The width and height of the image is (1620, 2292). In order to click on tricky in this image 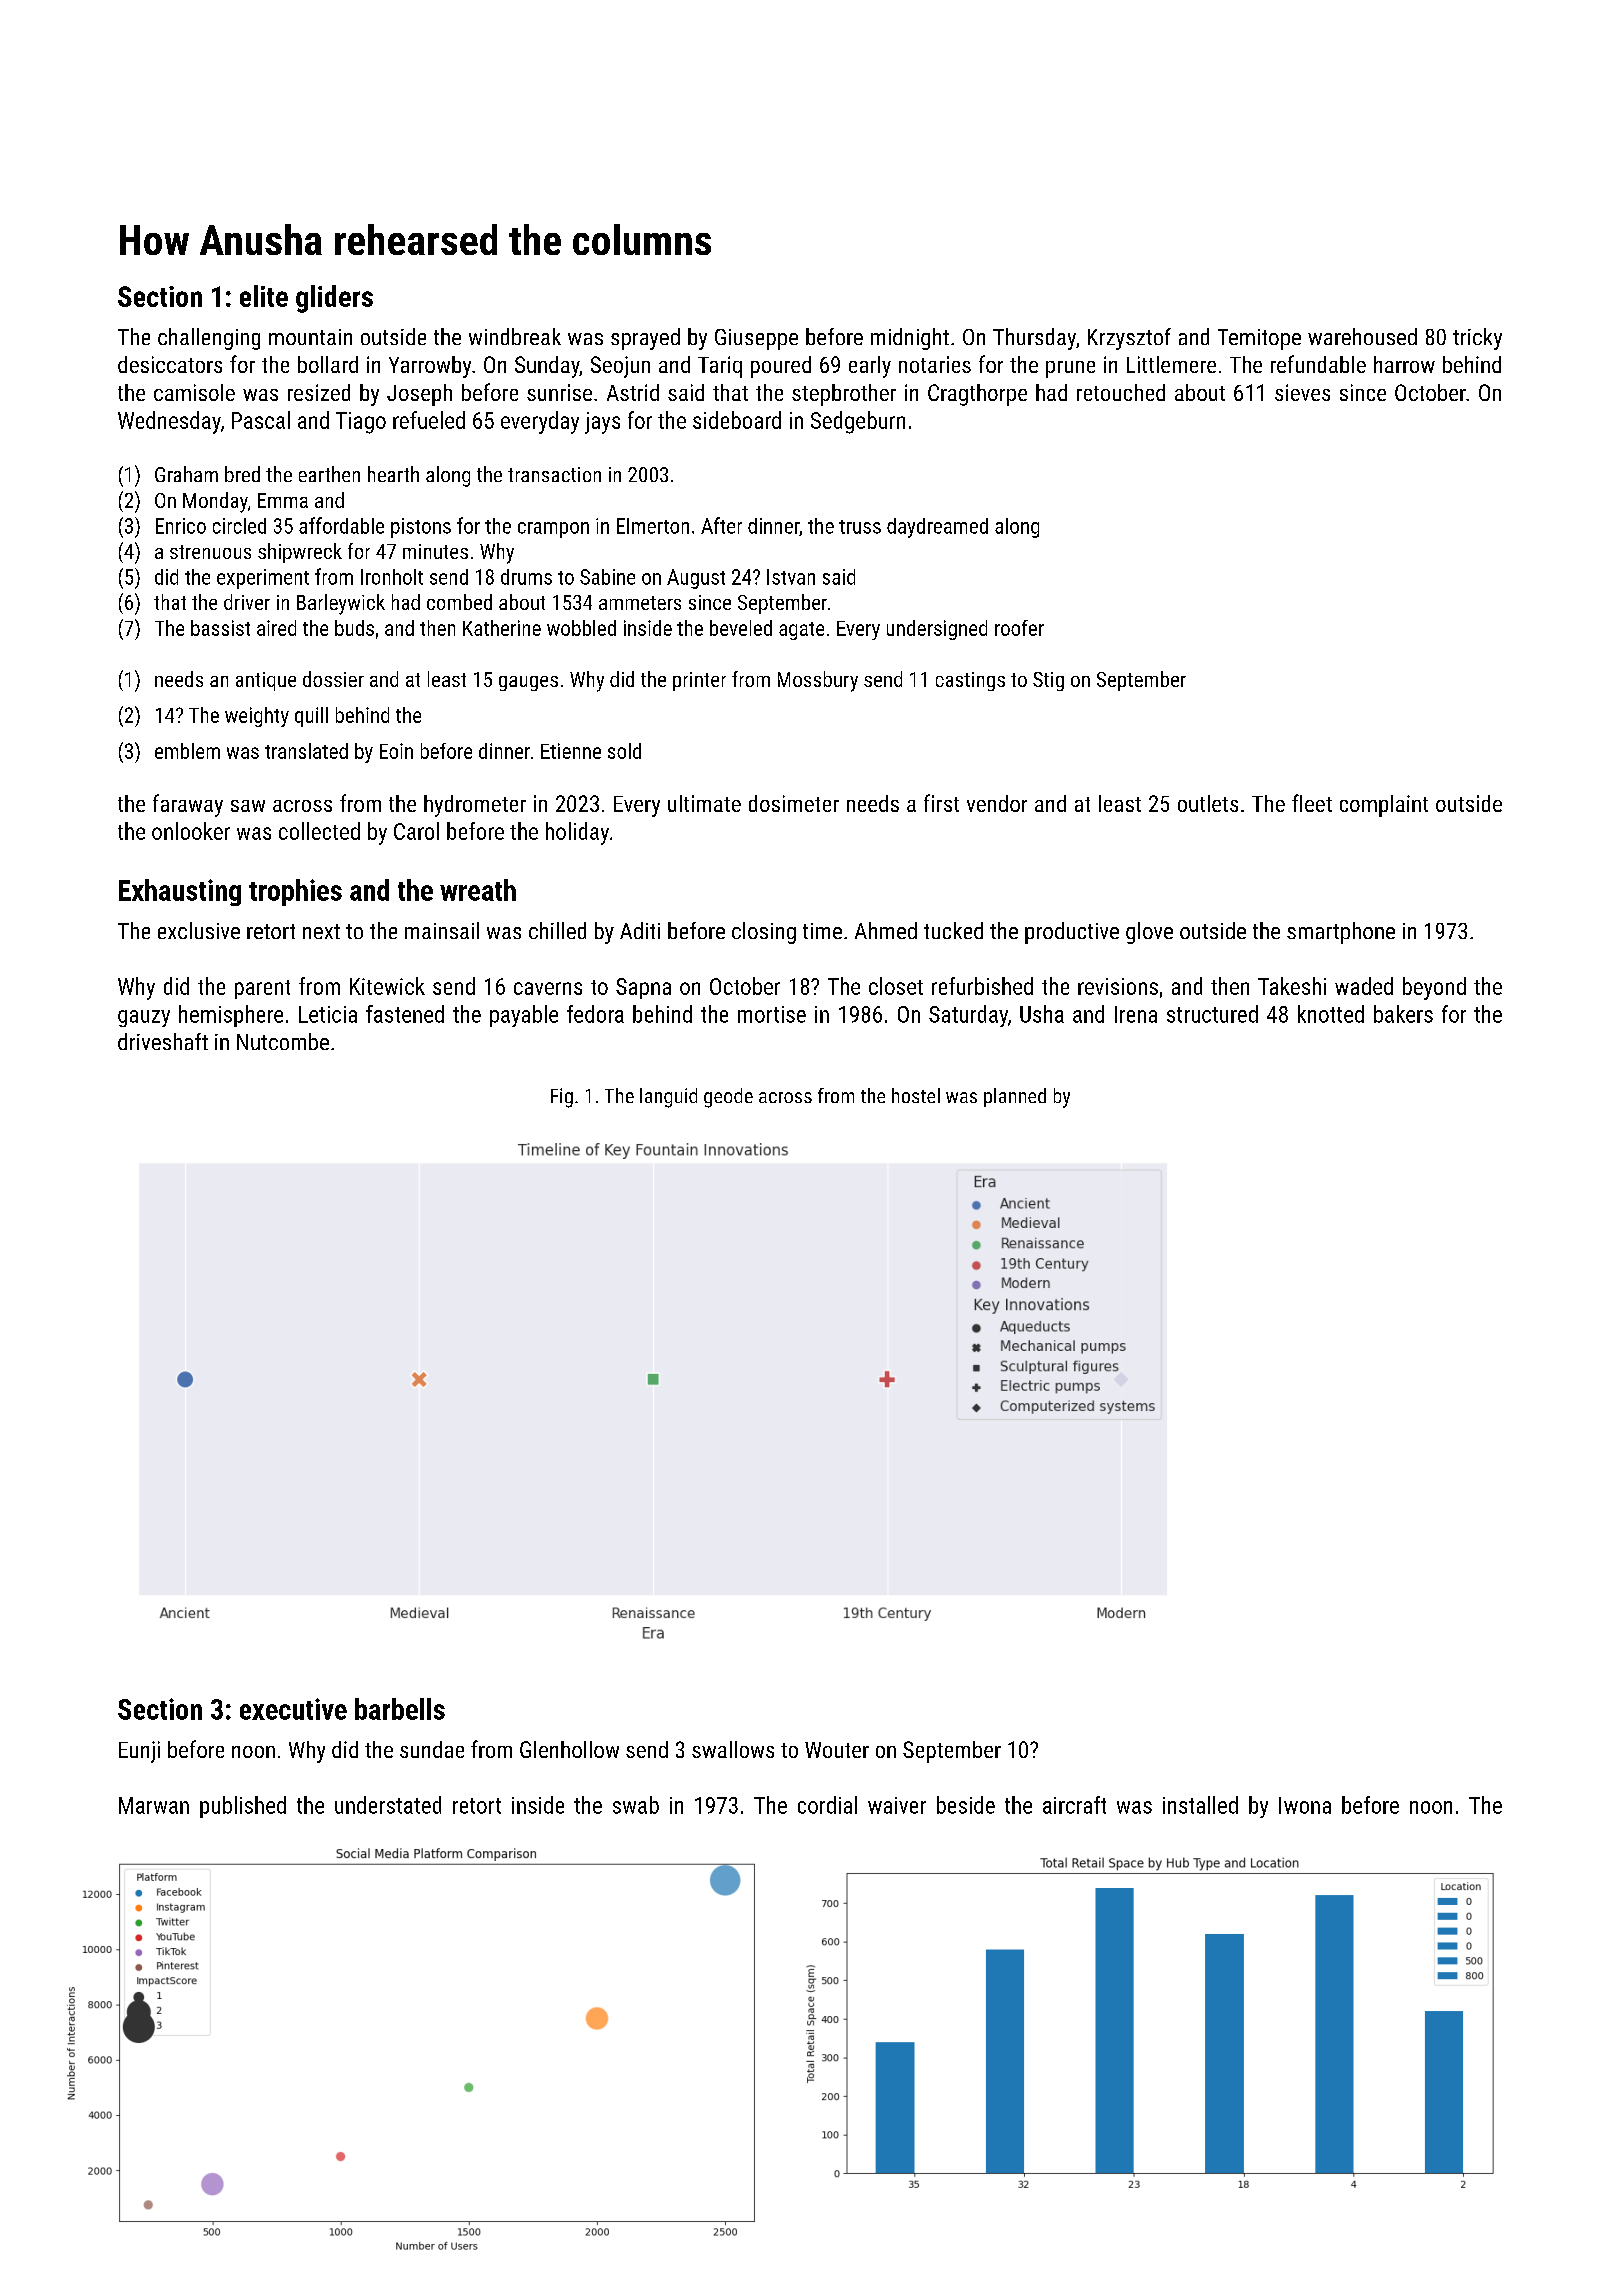, I will do `click(1477, 339)`.
